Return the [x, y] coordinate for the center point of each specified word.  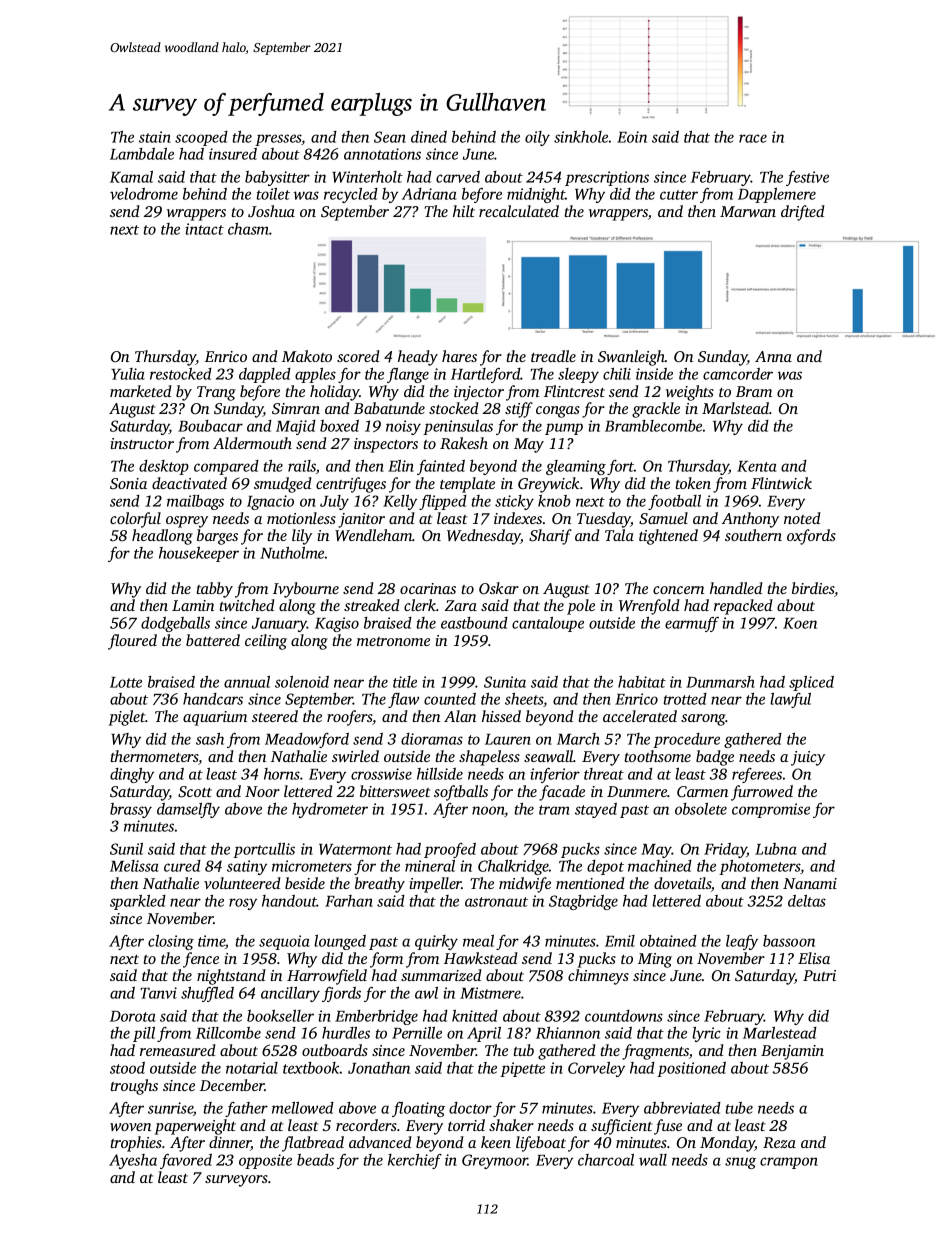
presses [278, 140]
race [753, 138]
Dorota [133, 1016]
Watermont [355, 849]
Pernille [417, 1033]
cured [182, 866]
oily [537, 138]
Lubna [776, 849]
